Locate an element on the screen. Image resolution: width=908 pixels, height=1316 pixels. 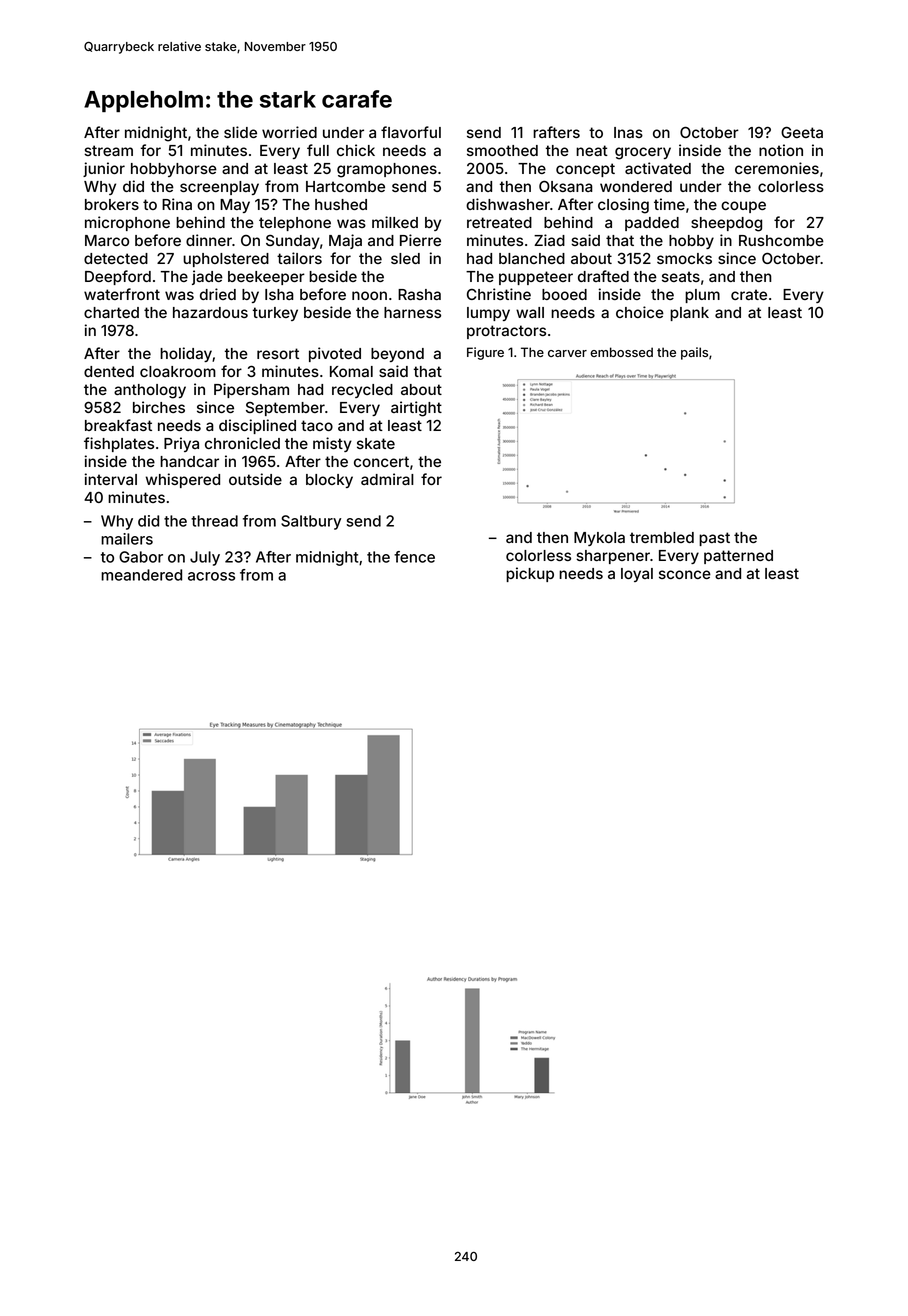
skate is located at coordinates (376, 443).
